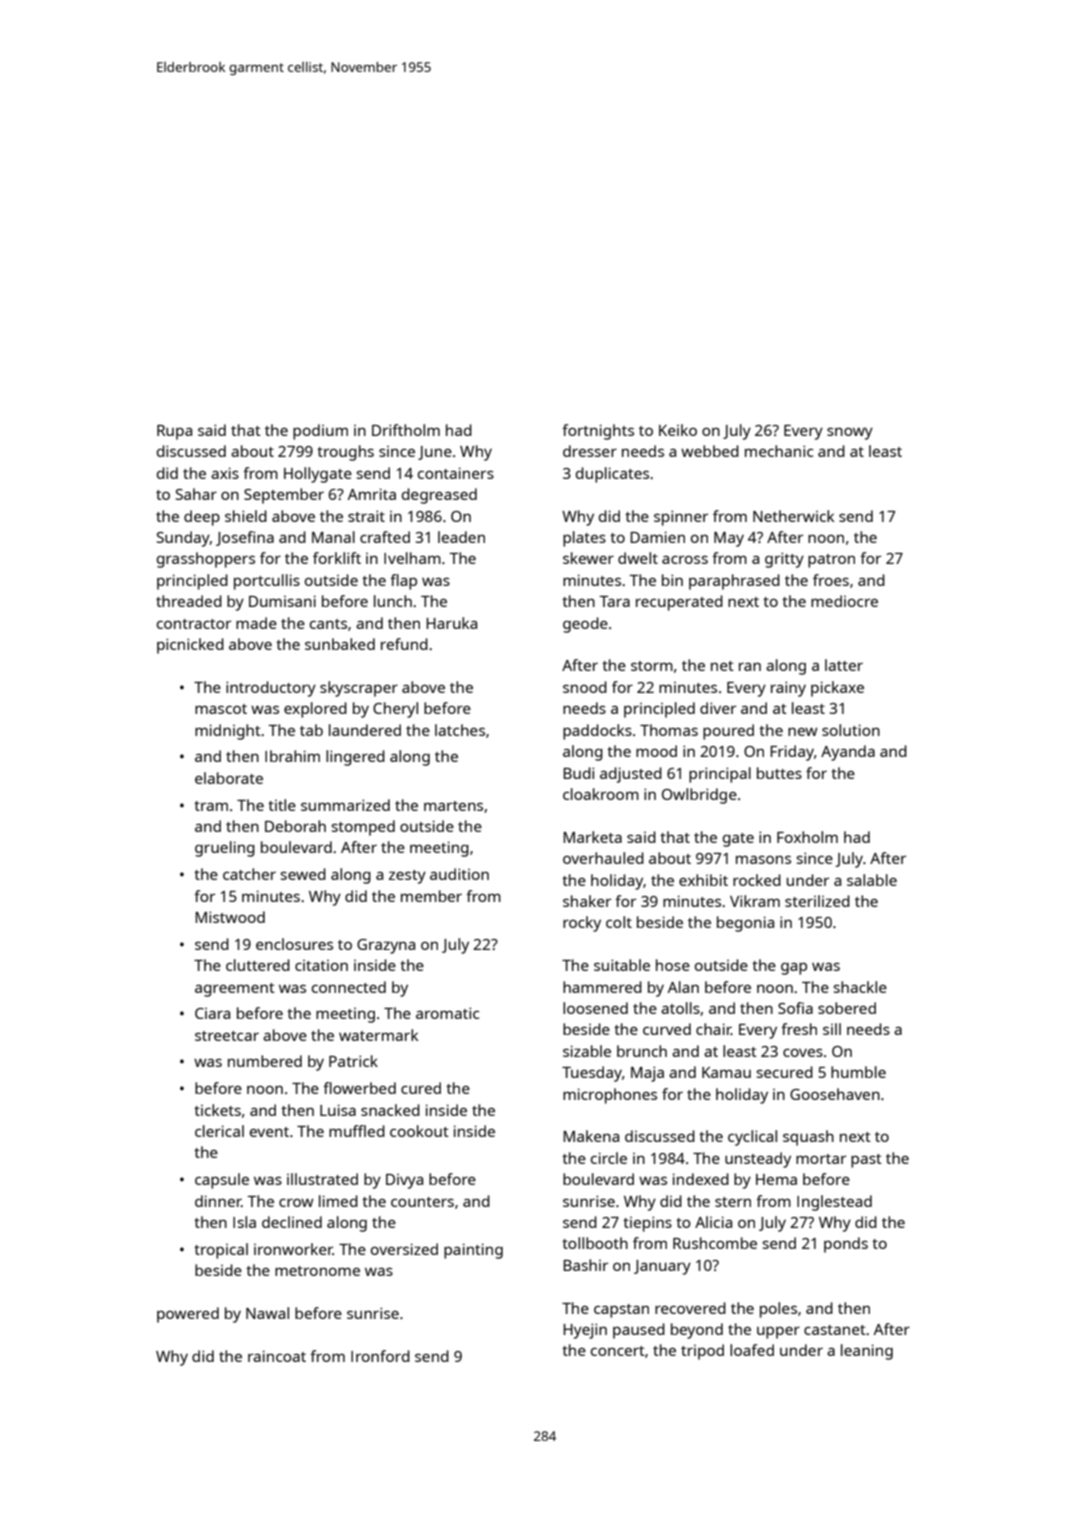 The image size is (1067, 1516). I want to click on Foxholm, so click(807, 837).
